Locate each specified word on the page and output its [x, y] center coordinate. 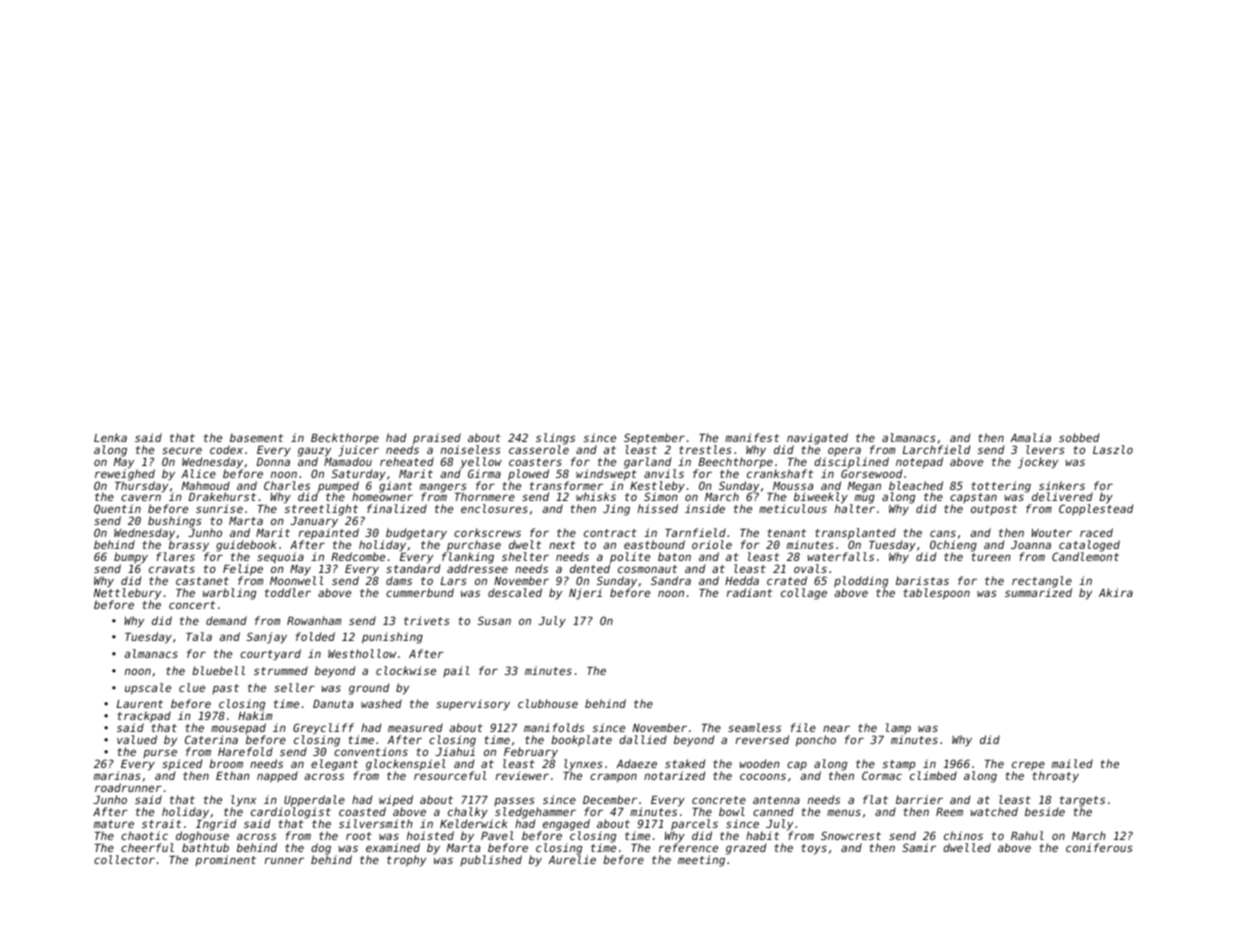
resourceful [450, 776]
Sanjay [267, 638]
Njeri [585, 594]
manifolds [554, 727]
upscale [148, 689]
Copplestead [1096, 510]
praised [437, 439]
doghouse [202, 837]
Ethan [233, 775]
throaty [1055, 777]
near [836, 728]
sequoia [280, 558]
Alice [198, 473]
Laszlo [1113, 449]
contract [610, 533]
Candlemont [1085, 557]
